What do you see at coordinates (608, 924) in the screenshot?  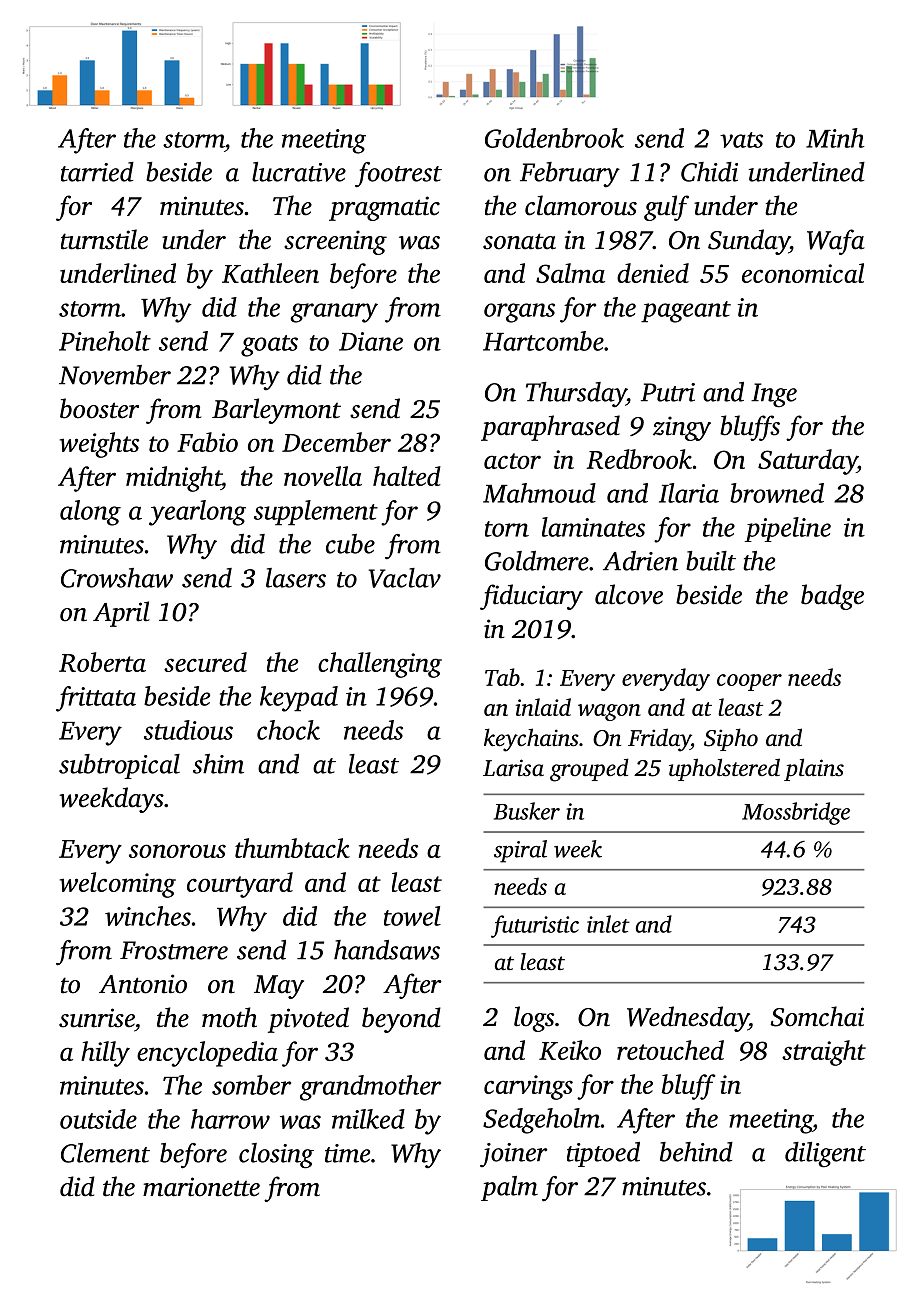 I see `inlet` at bounding box center [608, 924].
